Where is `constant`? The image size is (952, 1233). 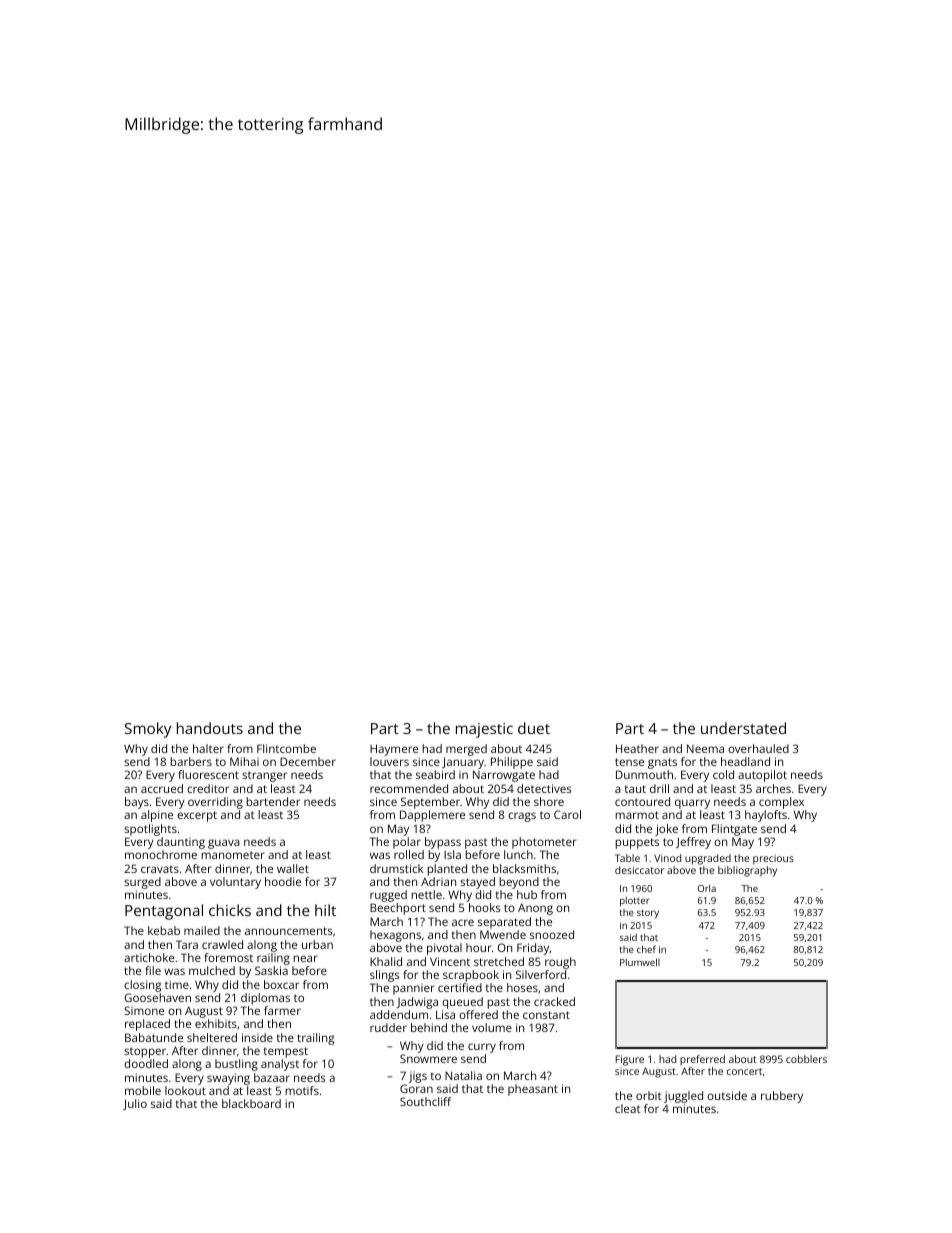
constant is located at coordinates (546, 1015).
